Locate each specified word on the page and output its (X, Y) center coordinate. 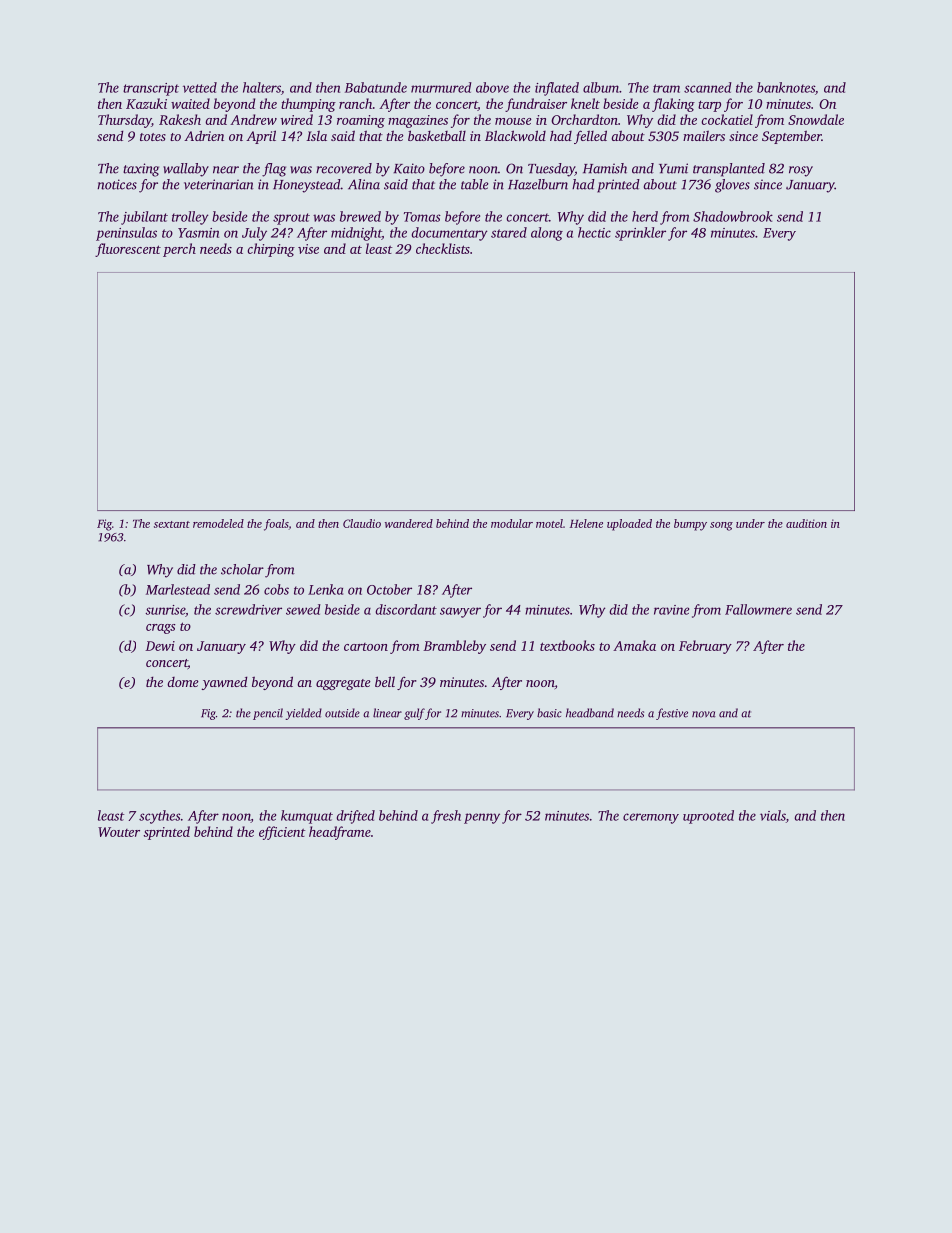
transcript (151, 89)
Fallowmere (758, 609)
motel (549, 523)
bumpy (690, 525)
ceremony (651, 818)
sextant (172, 524)
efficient (282, 833)
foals (276, 525)
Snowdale (816, 119)
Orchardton (584, 119)
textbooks (567, 645)
